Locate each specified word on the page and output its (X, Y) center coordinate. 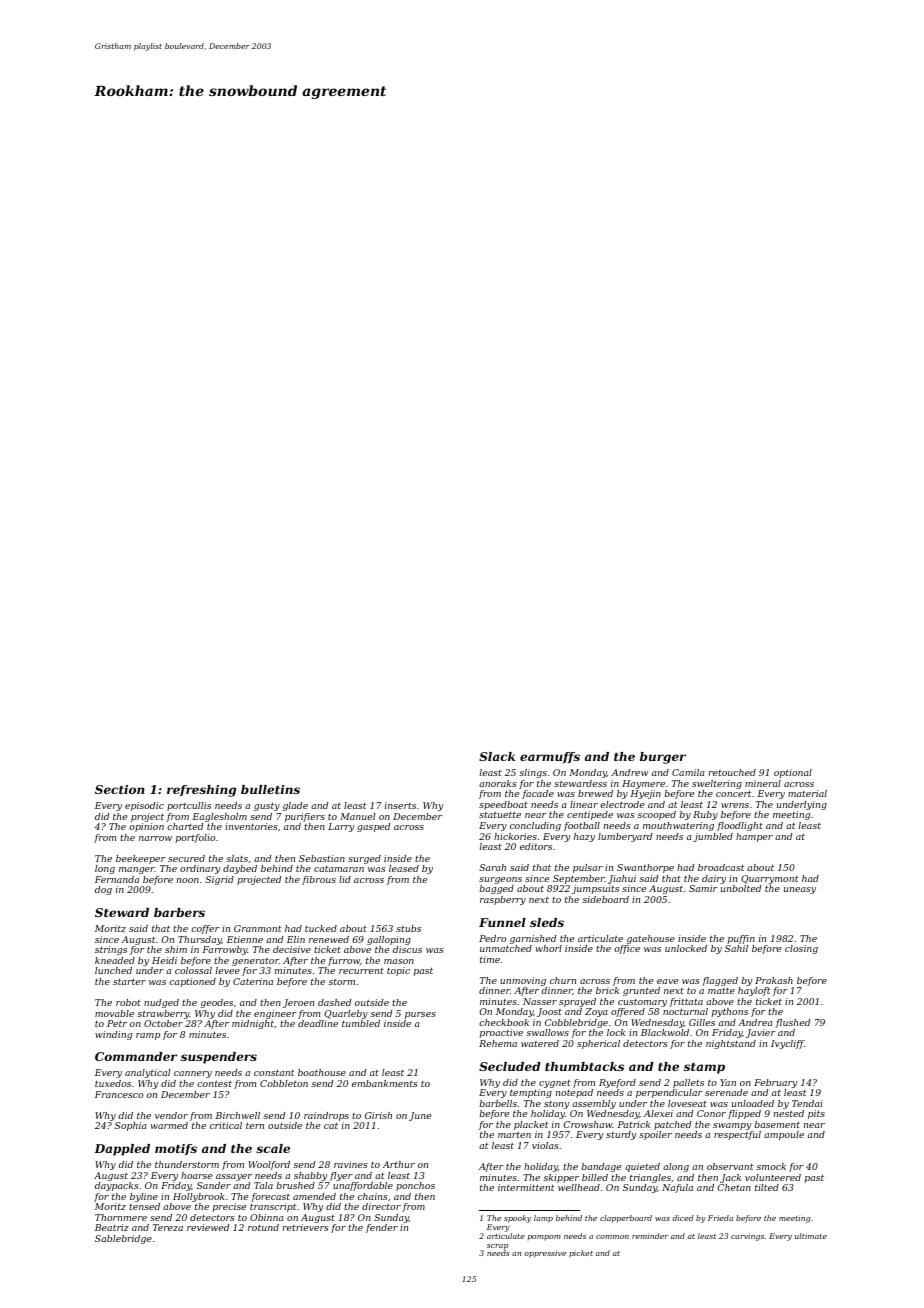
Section (120, 789)
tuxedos (113, 1083)
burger (663, 758)
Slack (497, 756)
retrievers (306, 1227)
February (775, 1083)
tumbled (361, 1023)
